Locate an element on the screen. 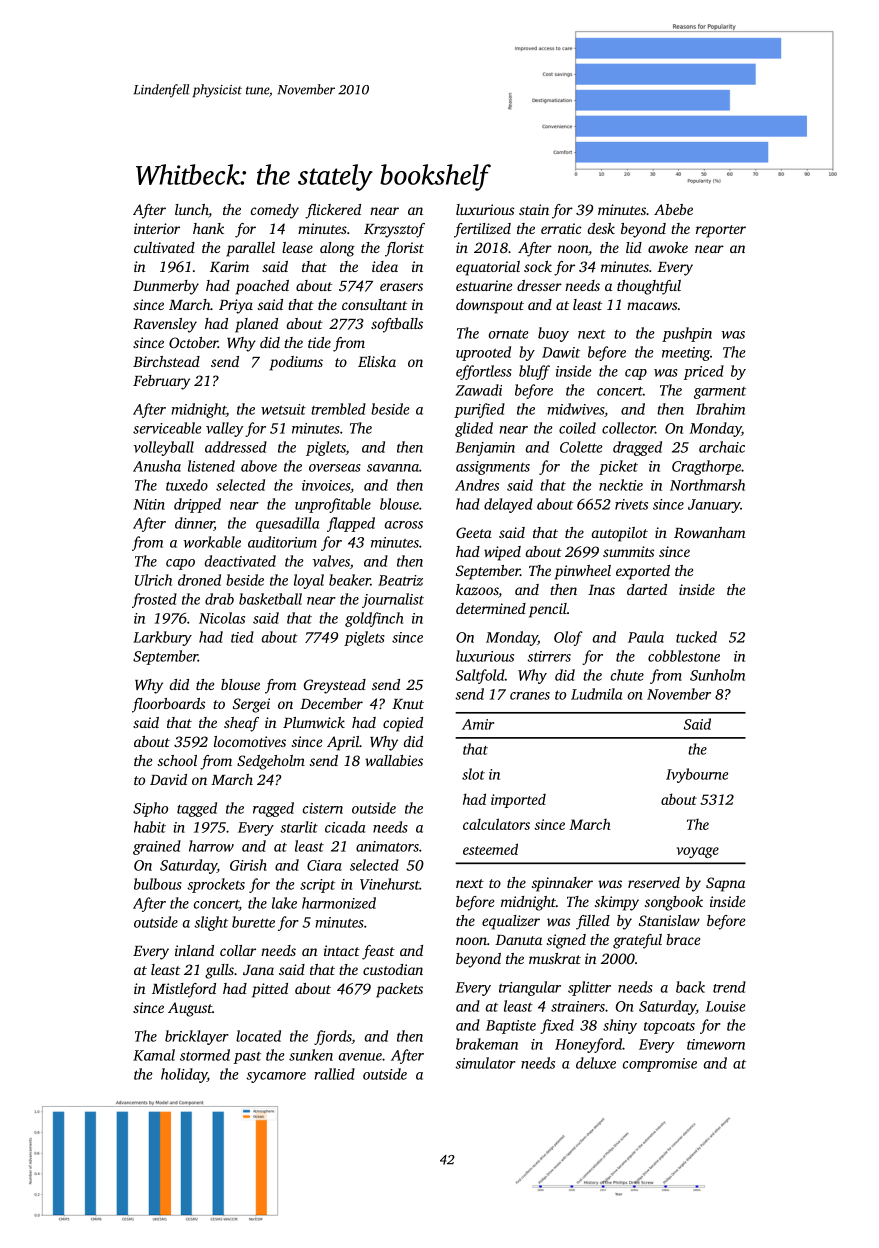 The width and height of the screenshot is (879, 1248). quesadilla is located at coordinates (287, 524).
